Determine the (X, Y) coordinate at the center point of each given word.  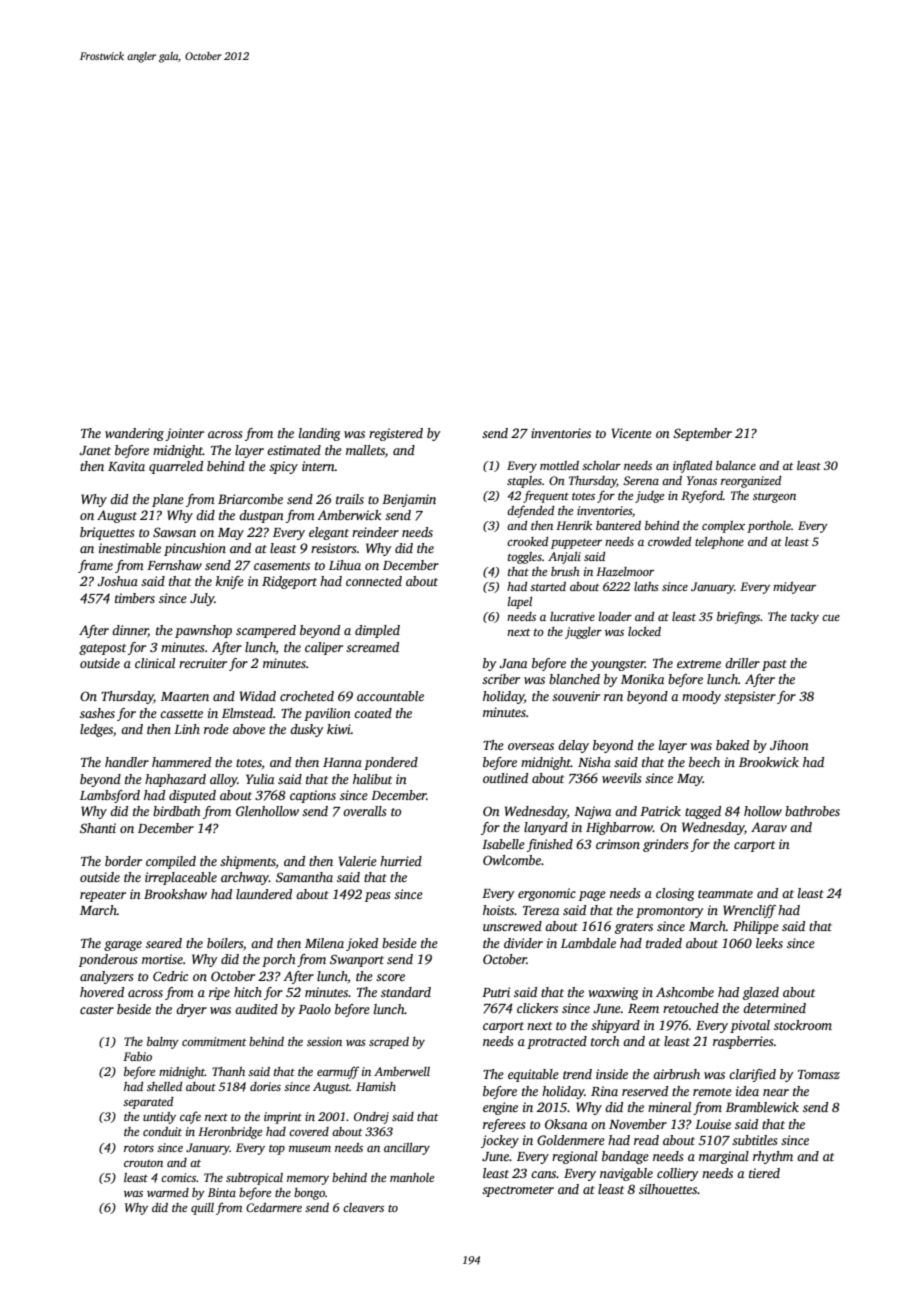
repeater (103, 896)
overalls (364, 811)
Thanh (228, 1071)
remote (712, 1092)
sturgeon (774, 498)
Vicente (632, 433)
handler (127, 762)
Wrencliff (749, 911)
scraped (389, 1043)
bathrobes (812, 811)
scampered (266, 631)
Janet (95, 450)
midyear (794, 588)
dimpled (377, 631)
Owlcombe (512, 860)
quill (202, 1209)
